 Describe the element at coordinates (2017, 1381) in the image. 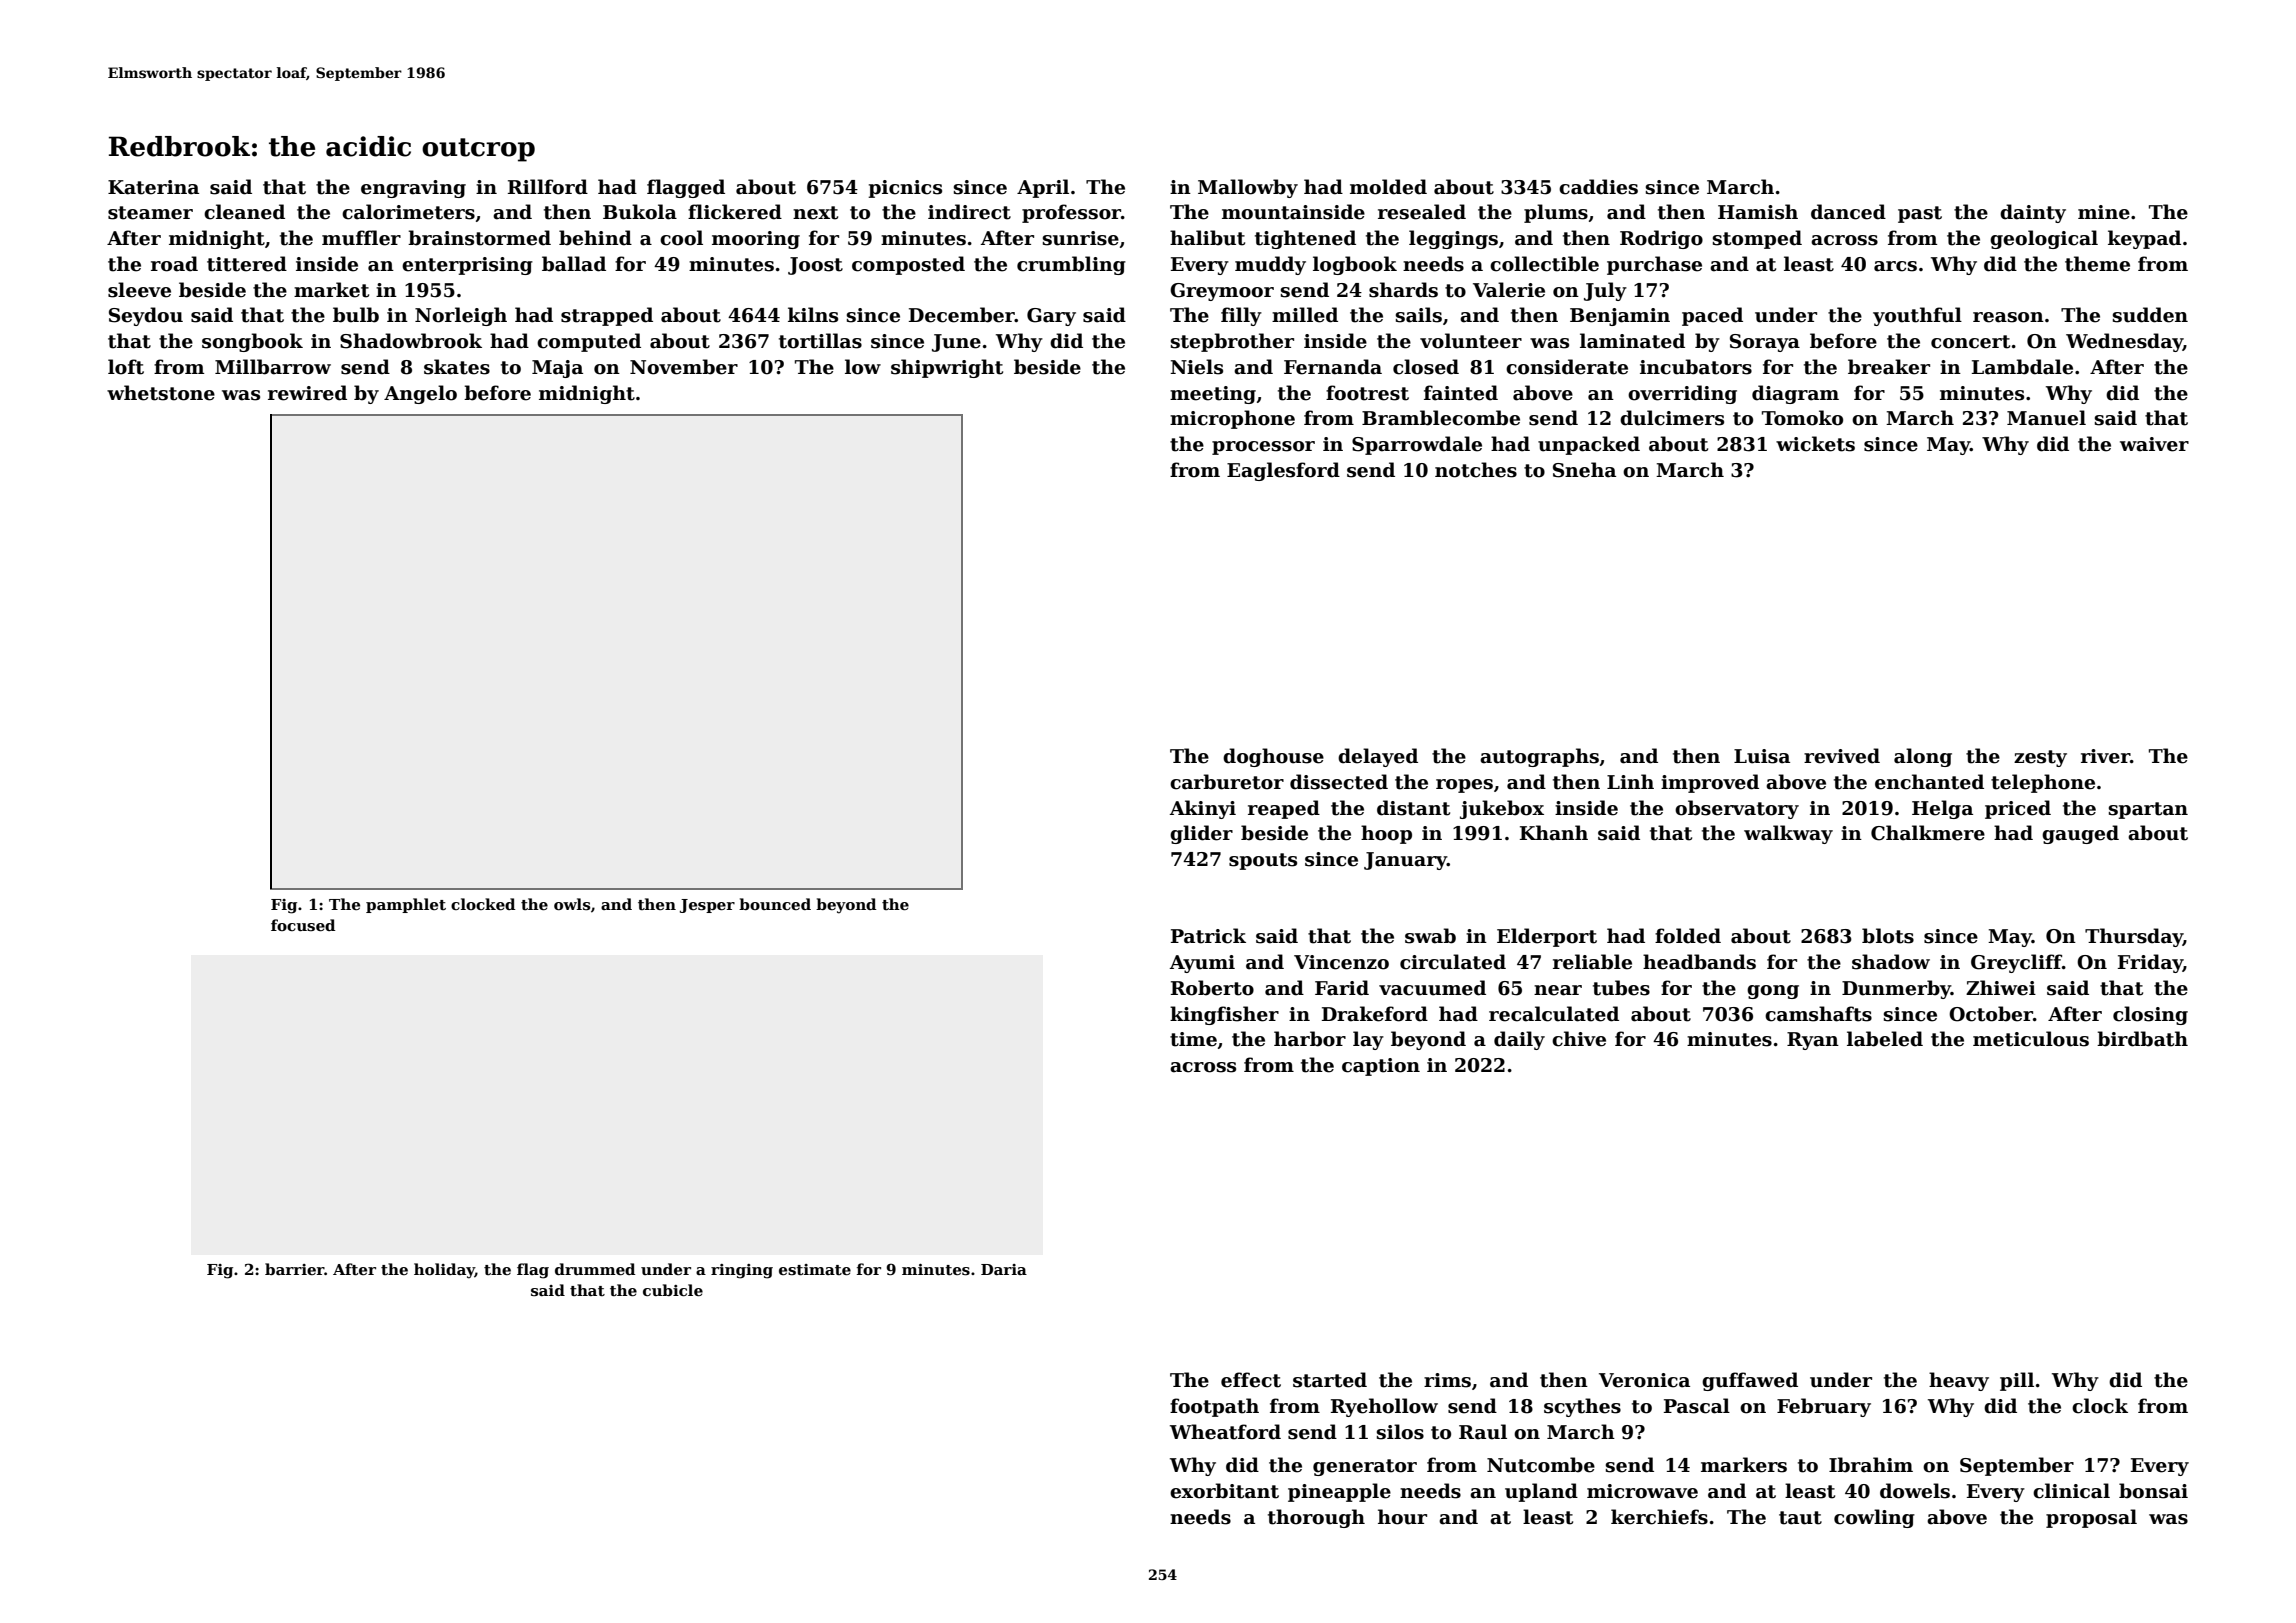

I see `pill` at that location.
